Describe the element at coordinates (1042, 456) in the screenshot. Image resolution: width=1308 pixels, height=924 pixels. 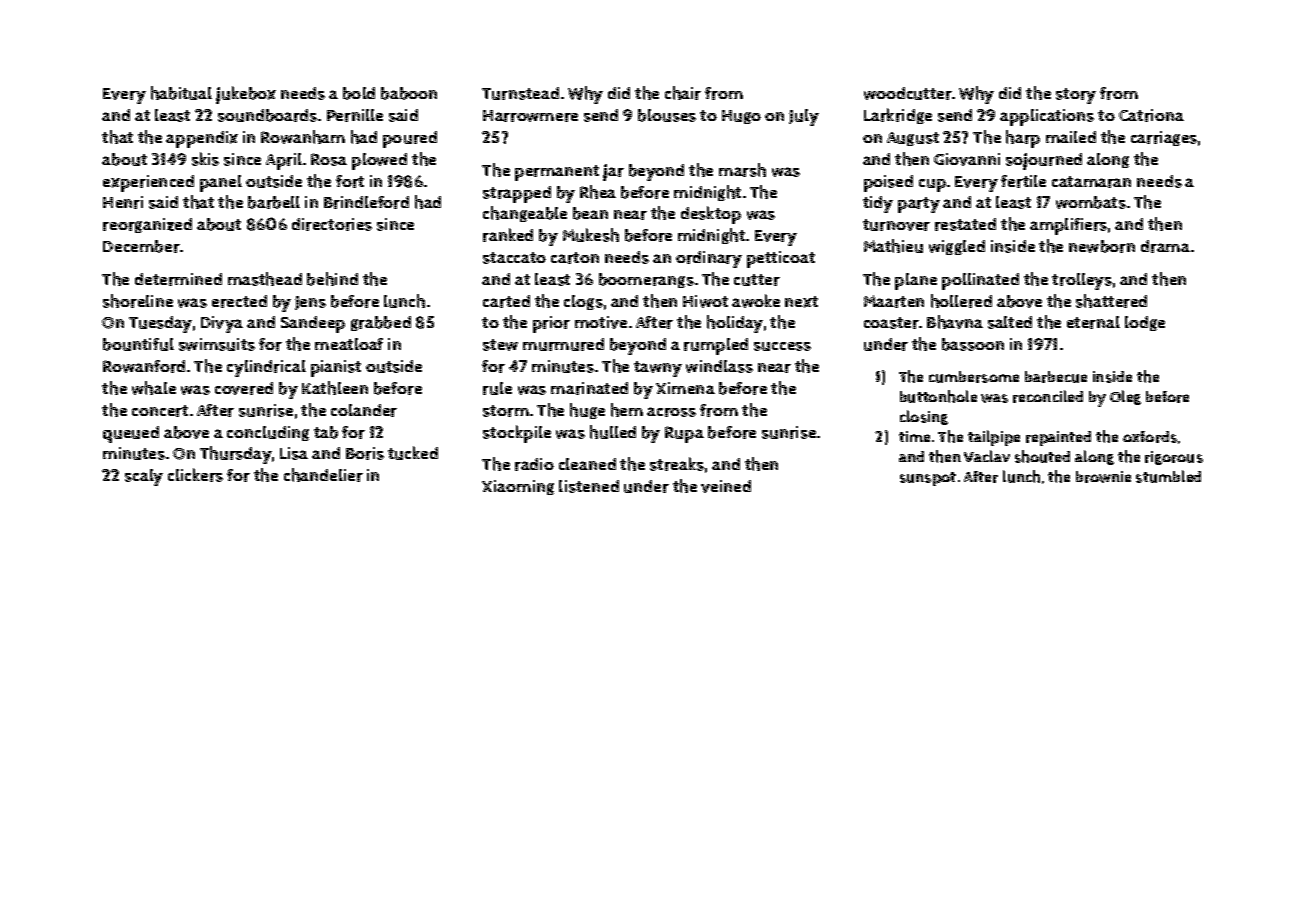
I see `shouted` at that location.
